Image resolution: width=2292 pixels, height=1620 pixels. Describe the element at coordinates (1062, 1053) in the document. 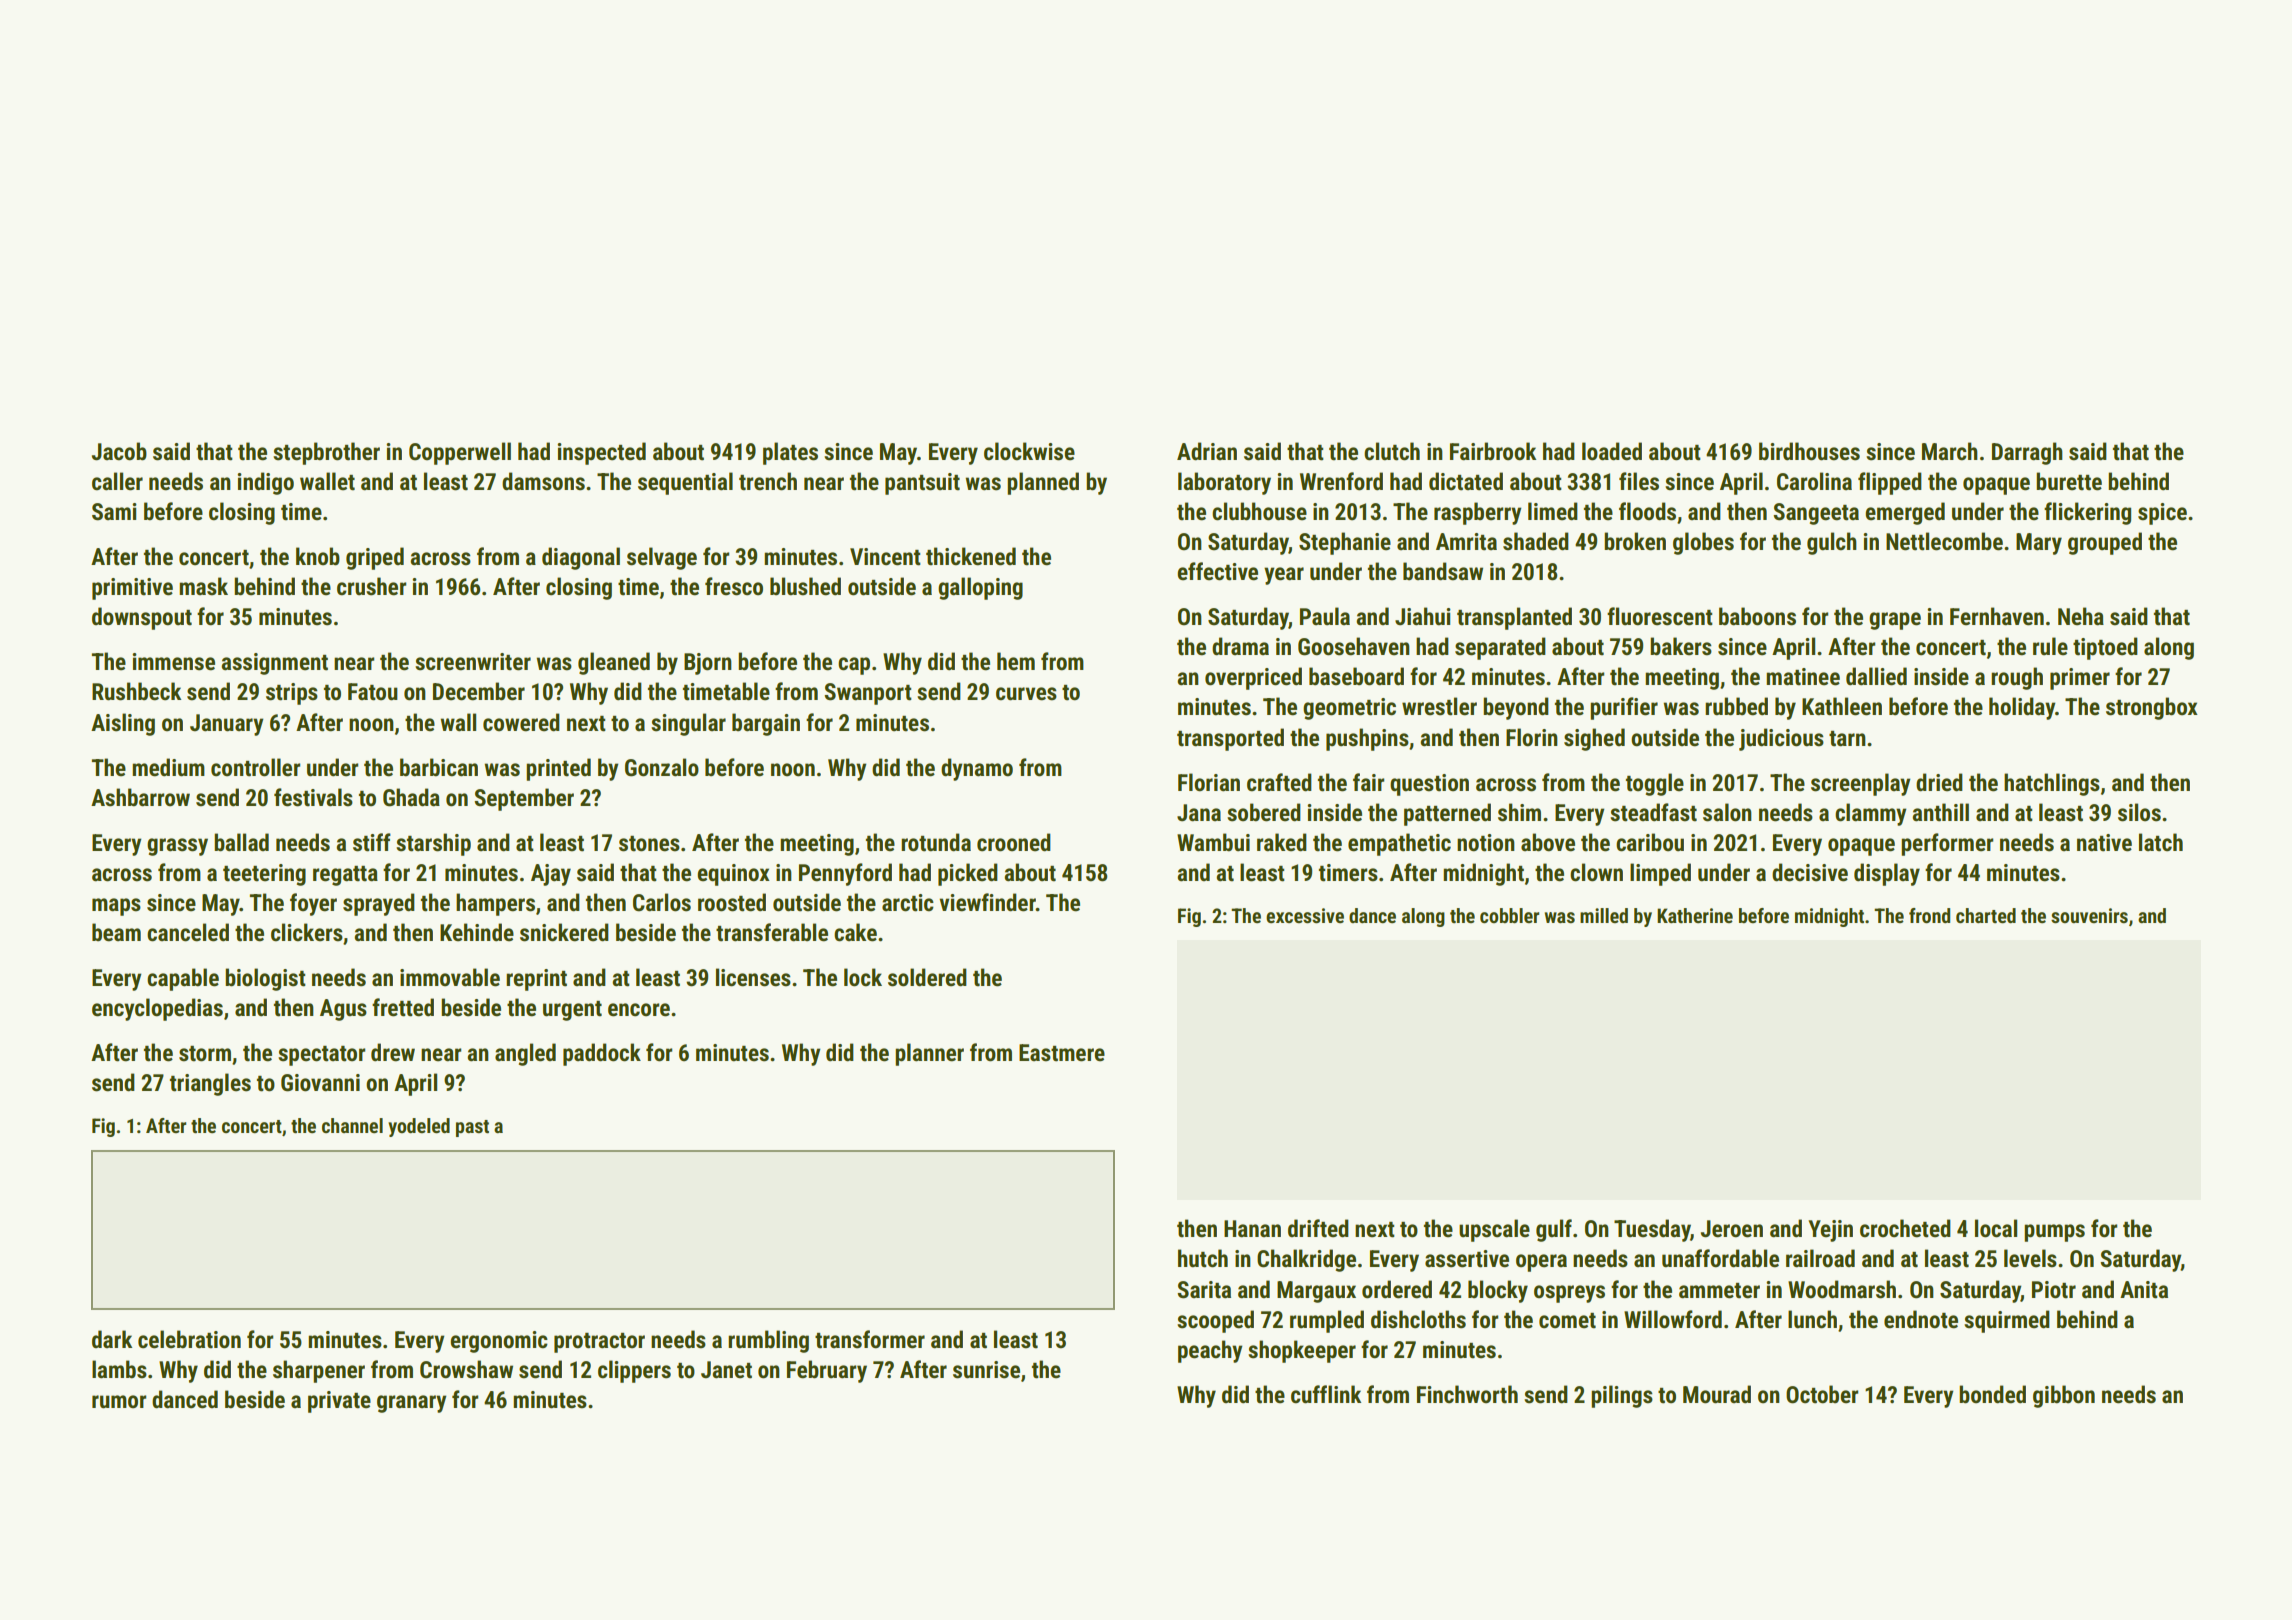

I see `Eastmere` at that location.
